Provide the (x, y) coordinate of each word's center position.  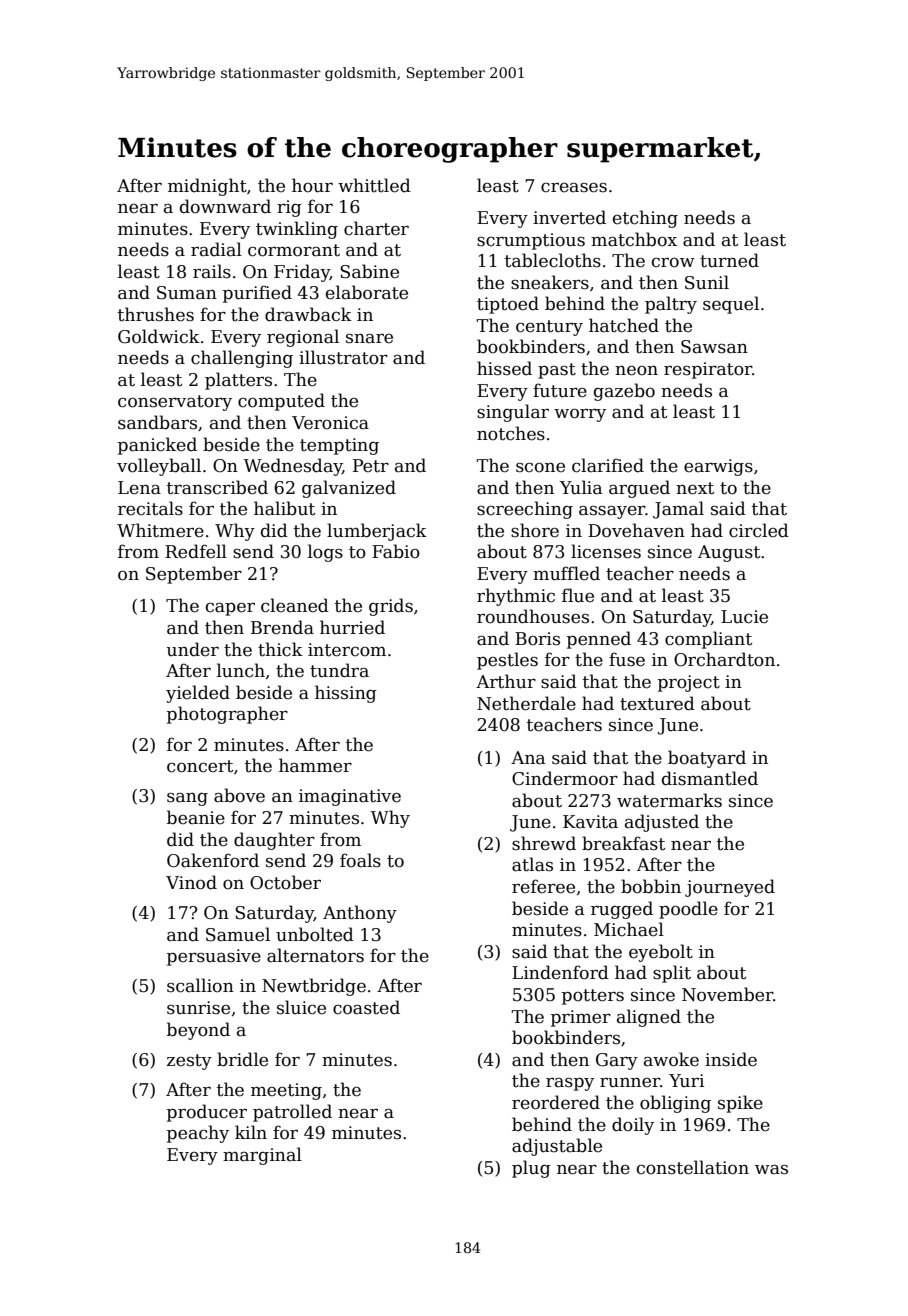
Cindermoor (565, 778)
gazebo (624, 392)
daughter (274, 841)
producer (207, 1113)
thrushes (156, 314)
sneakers (550, 282)
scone (540, 468)
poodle (688, 910)
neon (636, 371)
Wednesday (292, 467)
